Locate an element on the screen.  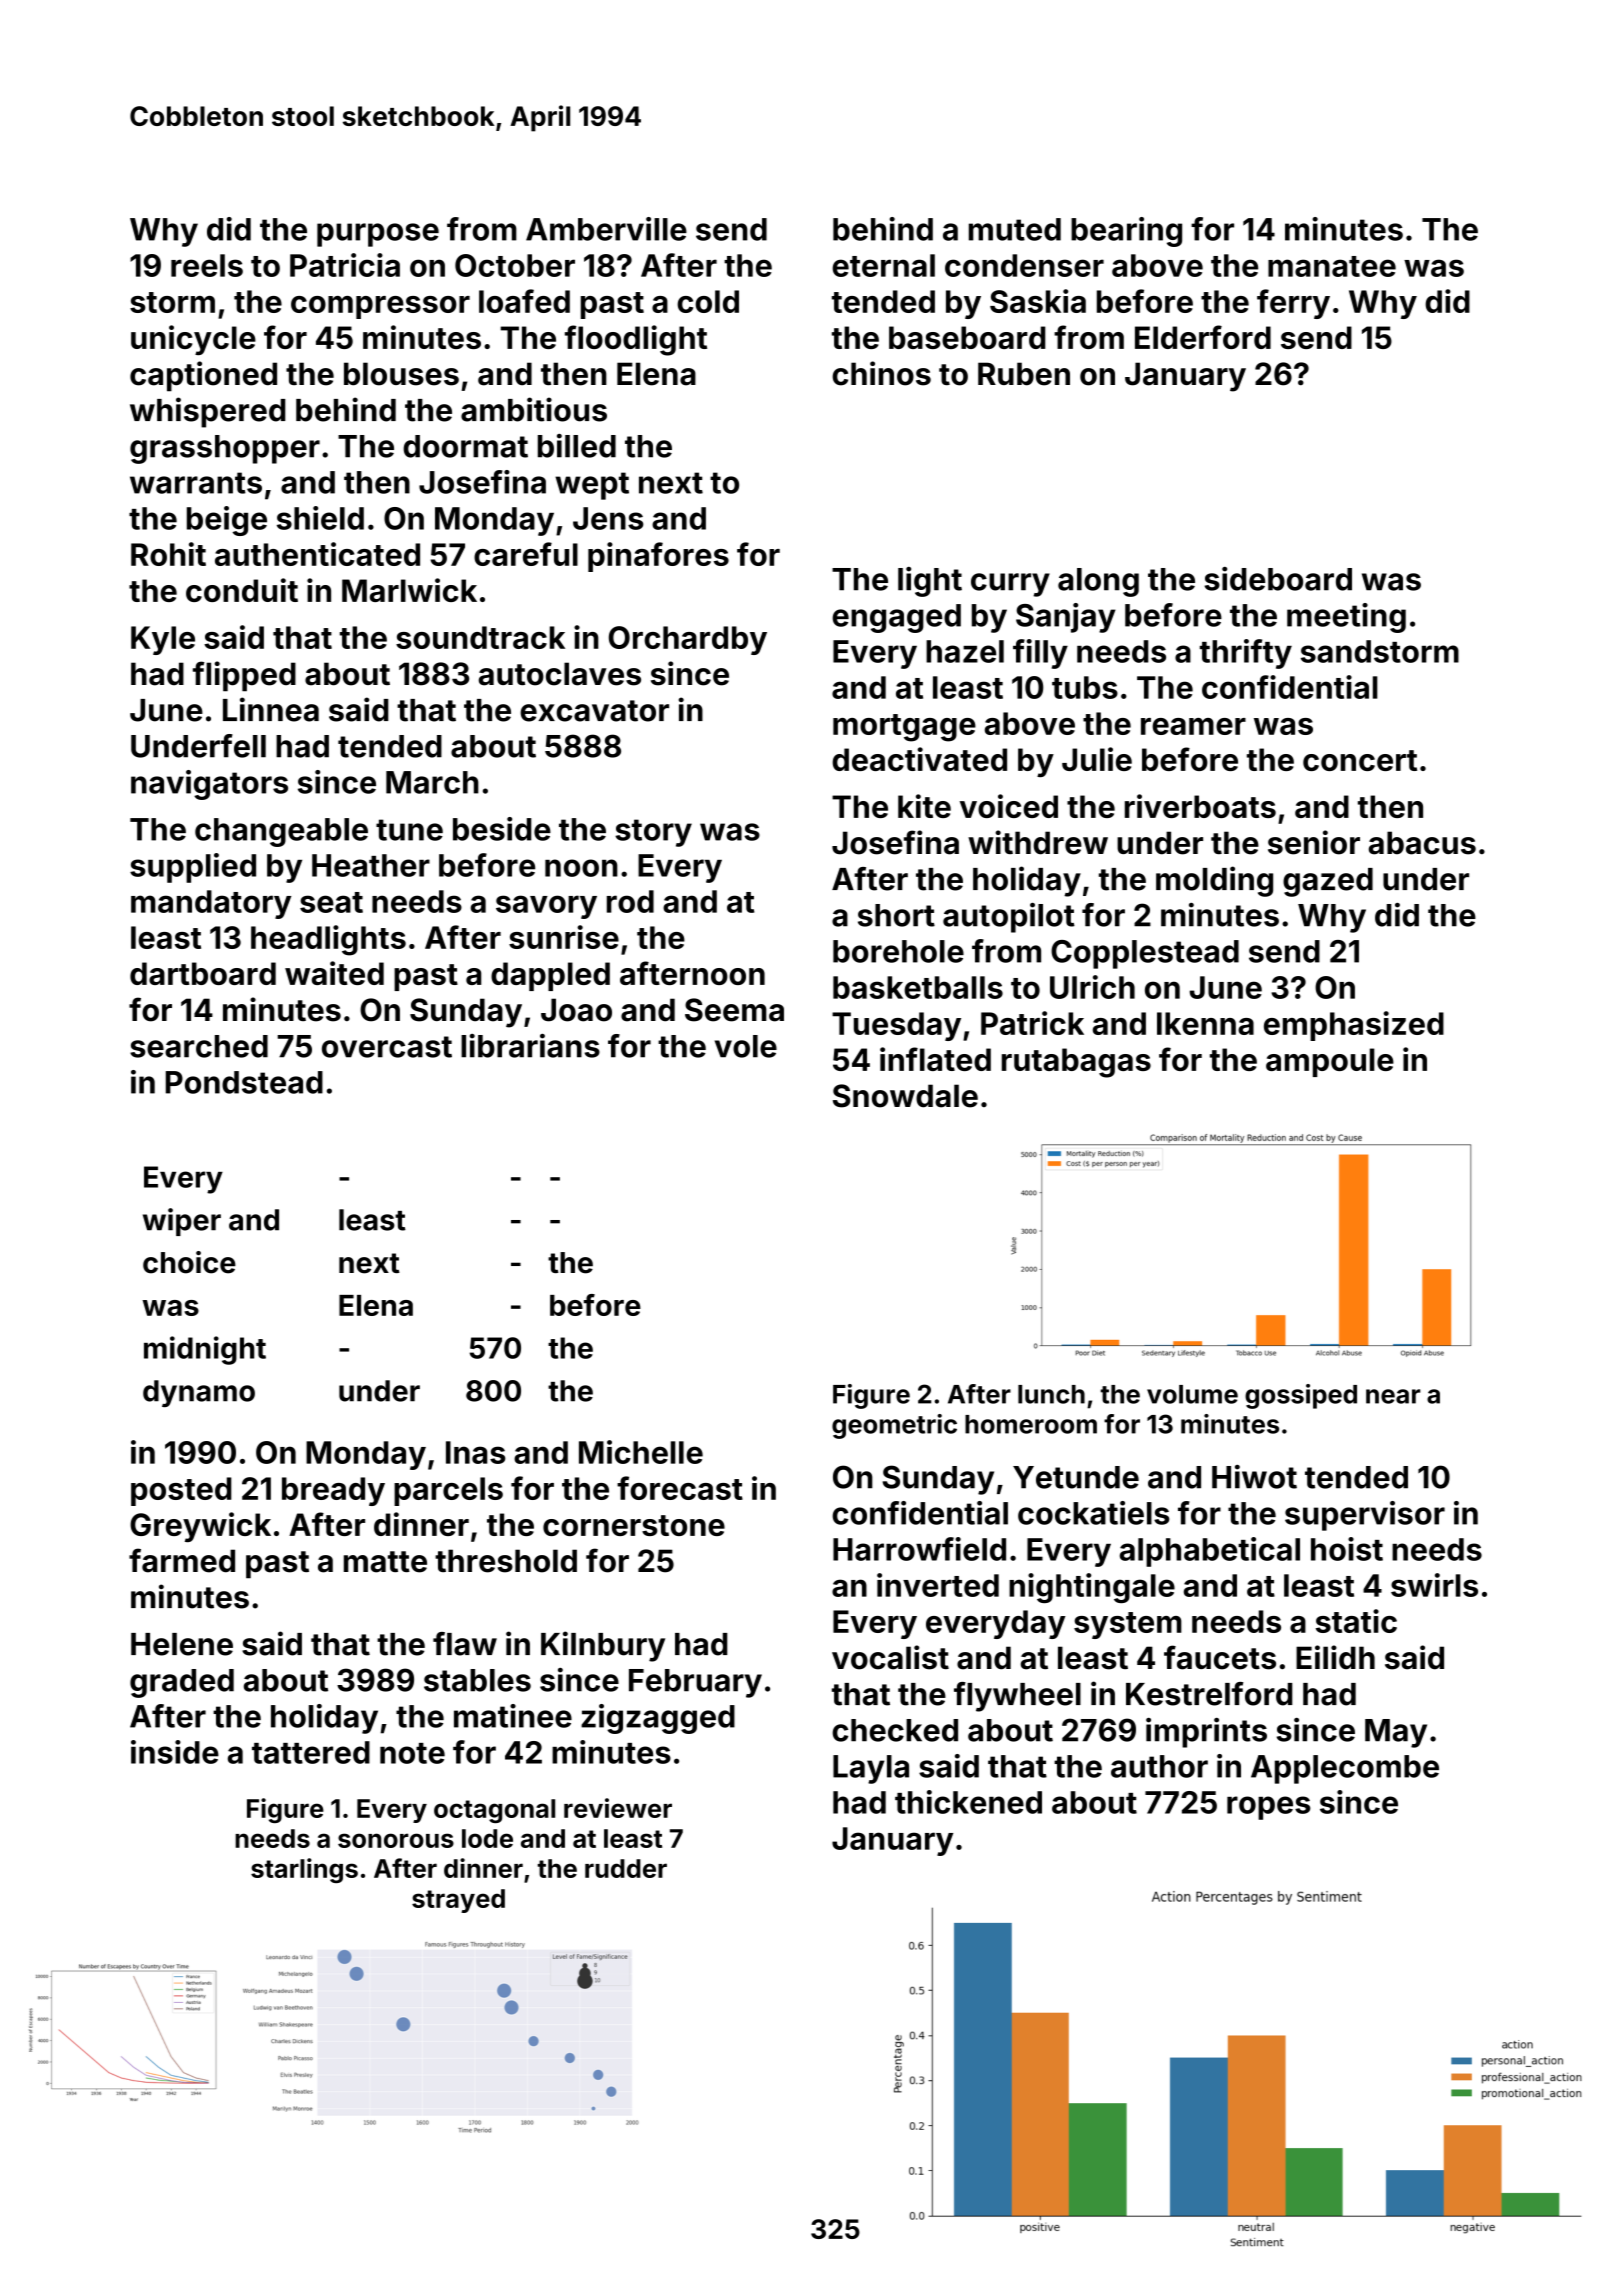
lunch is located at coordinates (1051, 1394).
